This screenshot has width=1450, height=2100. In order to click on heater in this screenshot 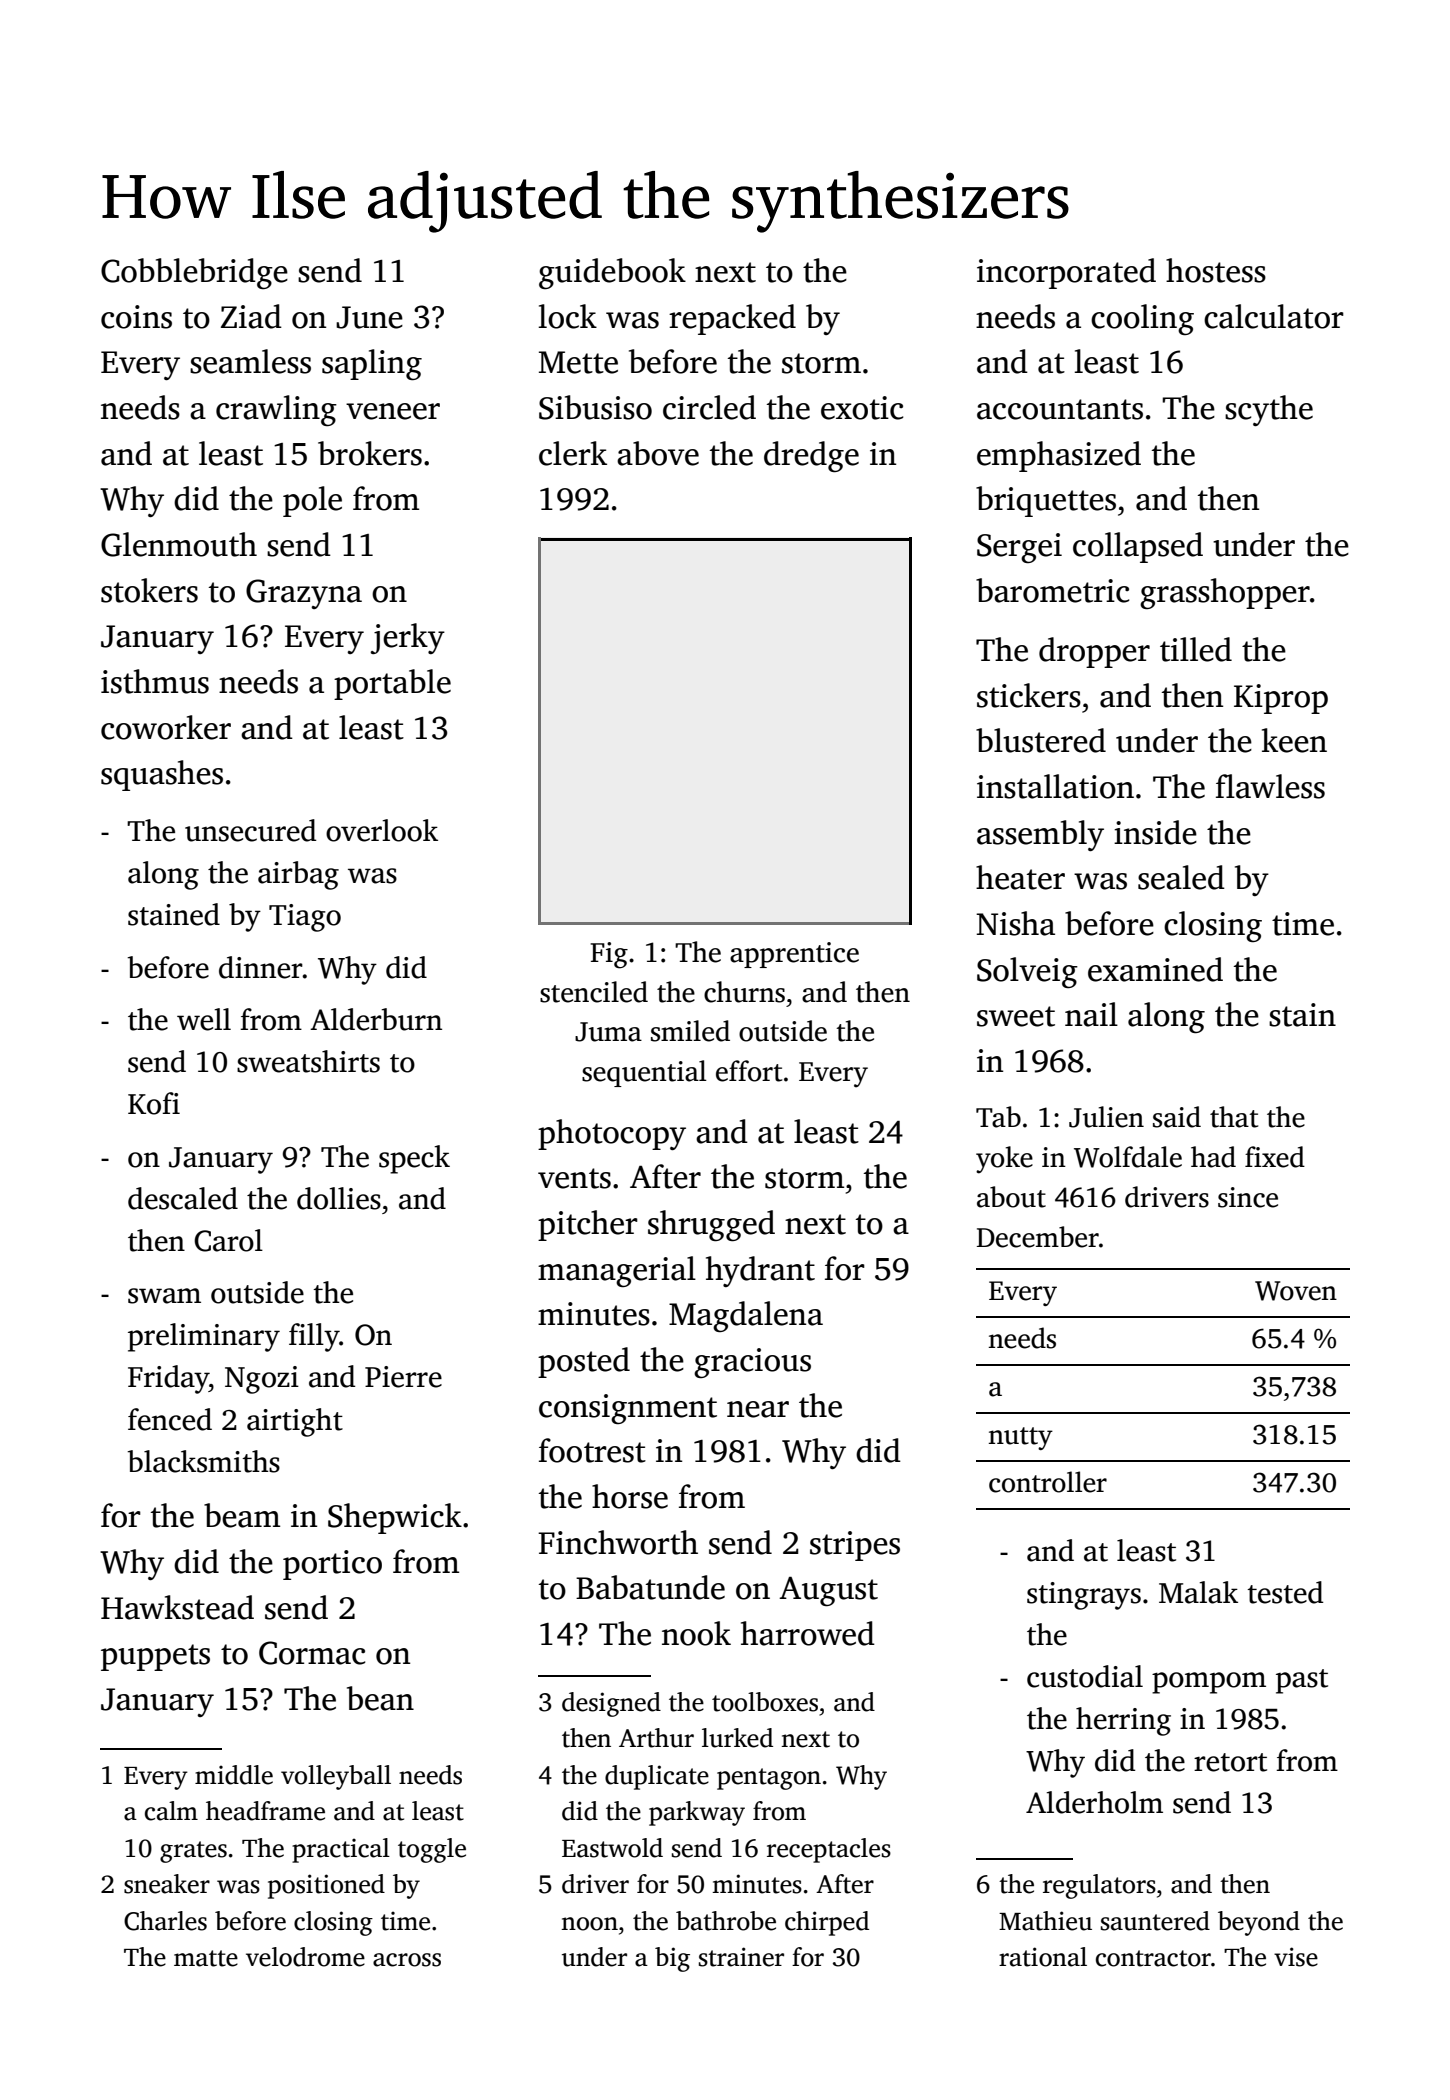, I will do `click(1020, 877)`.
